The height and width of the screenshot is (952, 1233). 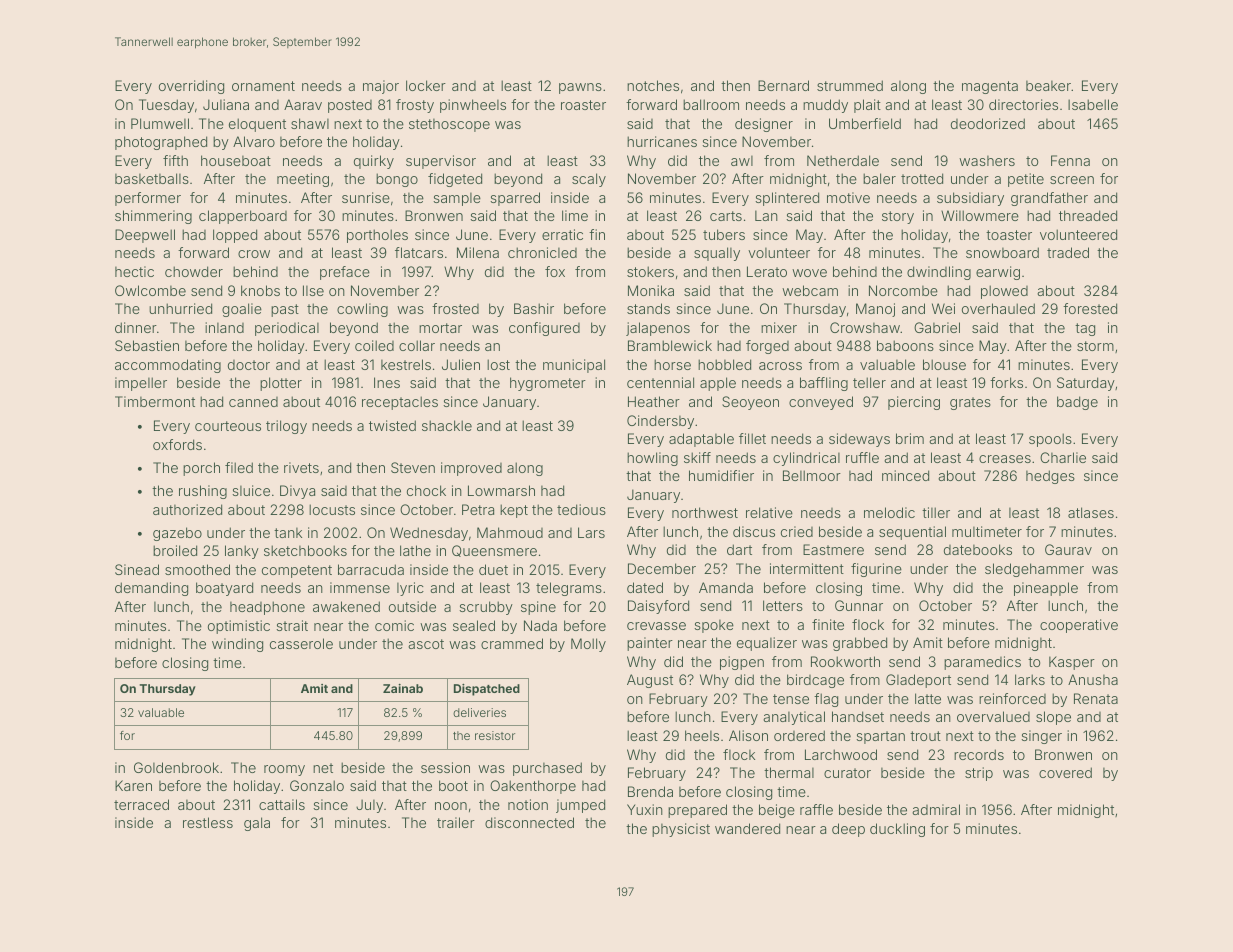 What do you see at coordinates (176, 767) in the screenshot?
I see `Goldenbrook` at bounding box center [176, 767].
